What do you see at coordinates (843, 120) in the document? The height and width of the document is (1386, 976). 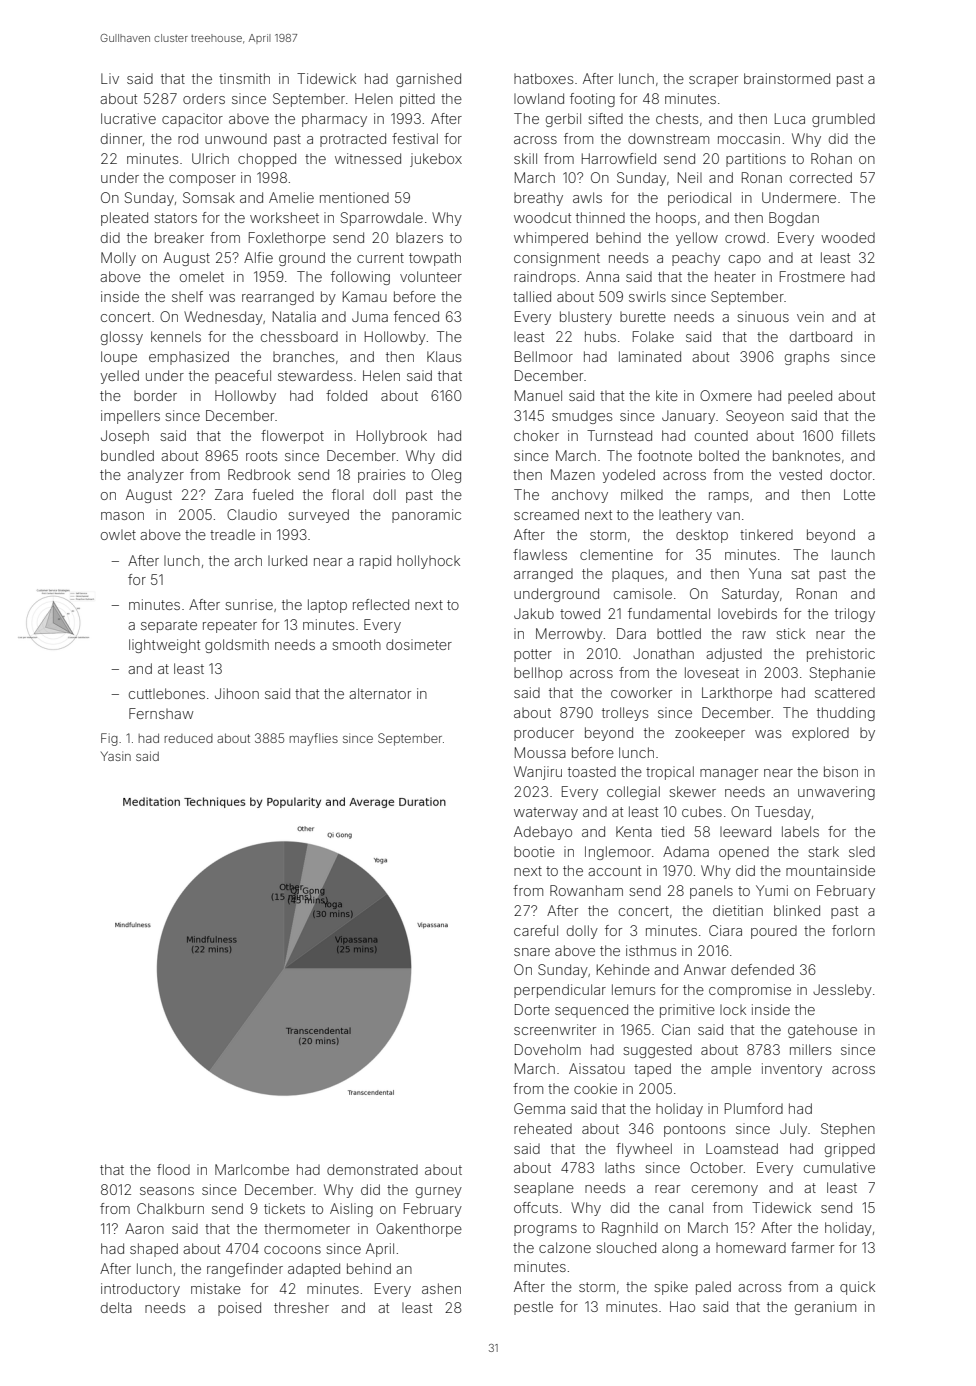 I see `grumbled` at bounding box center [843, 120].
